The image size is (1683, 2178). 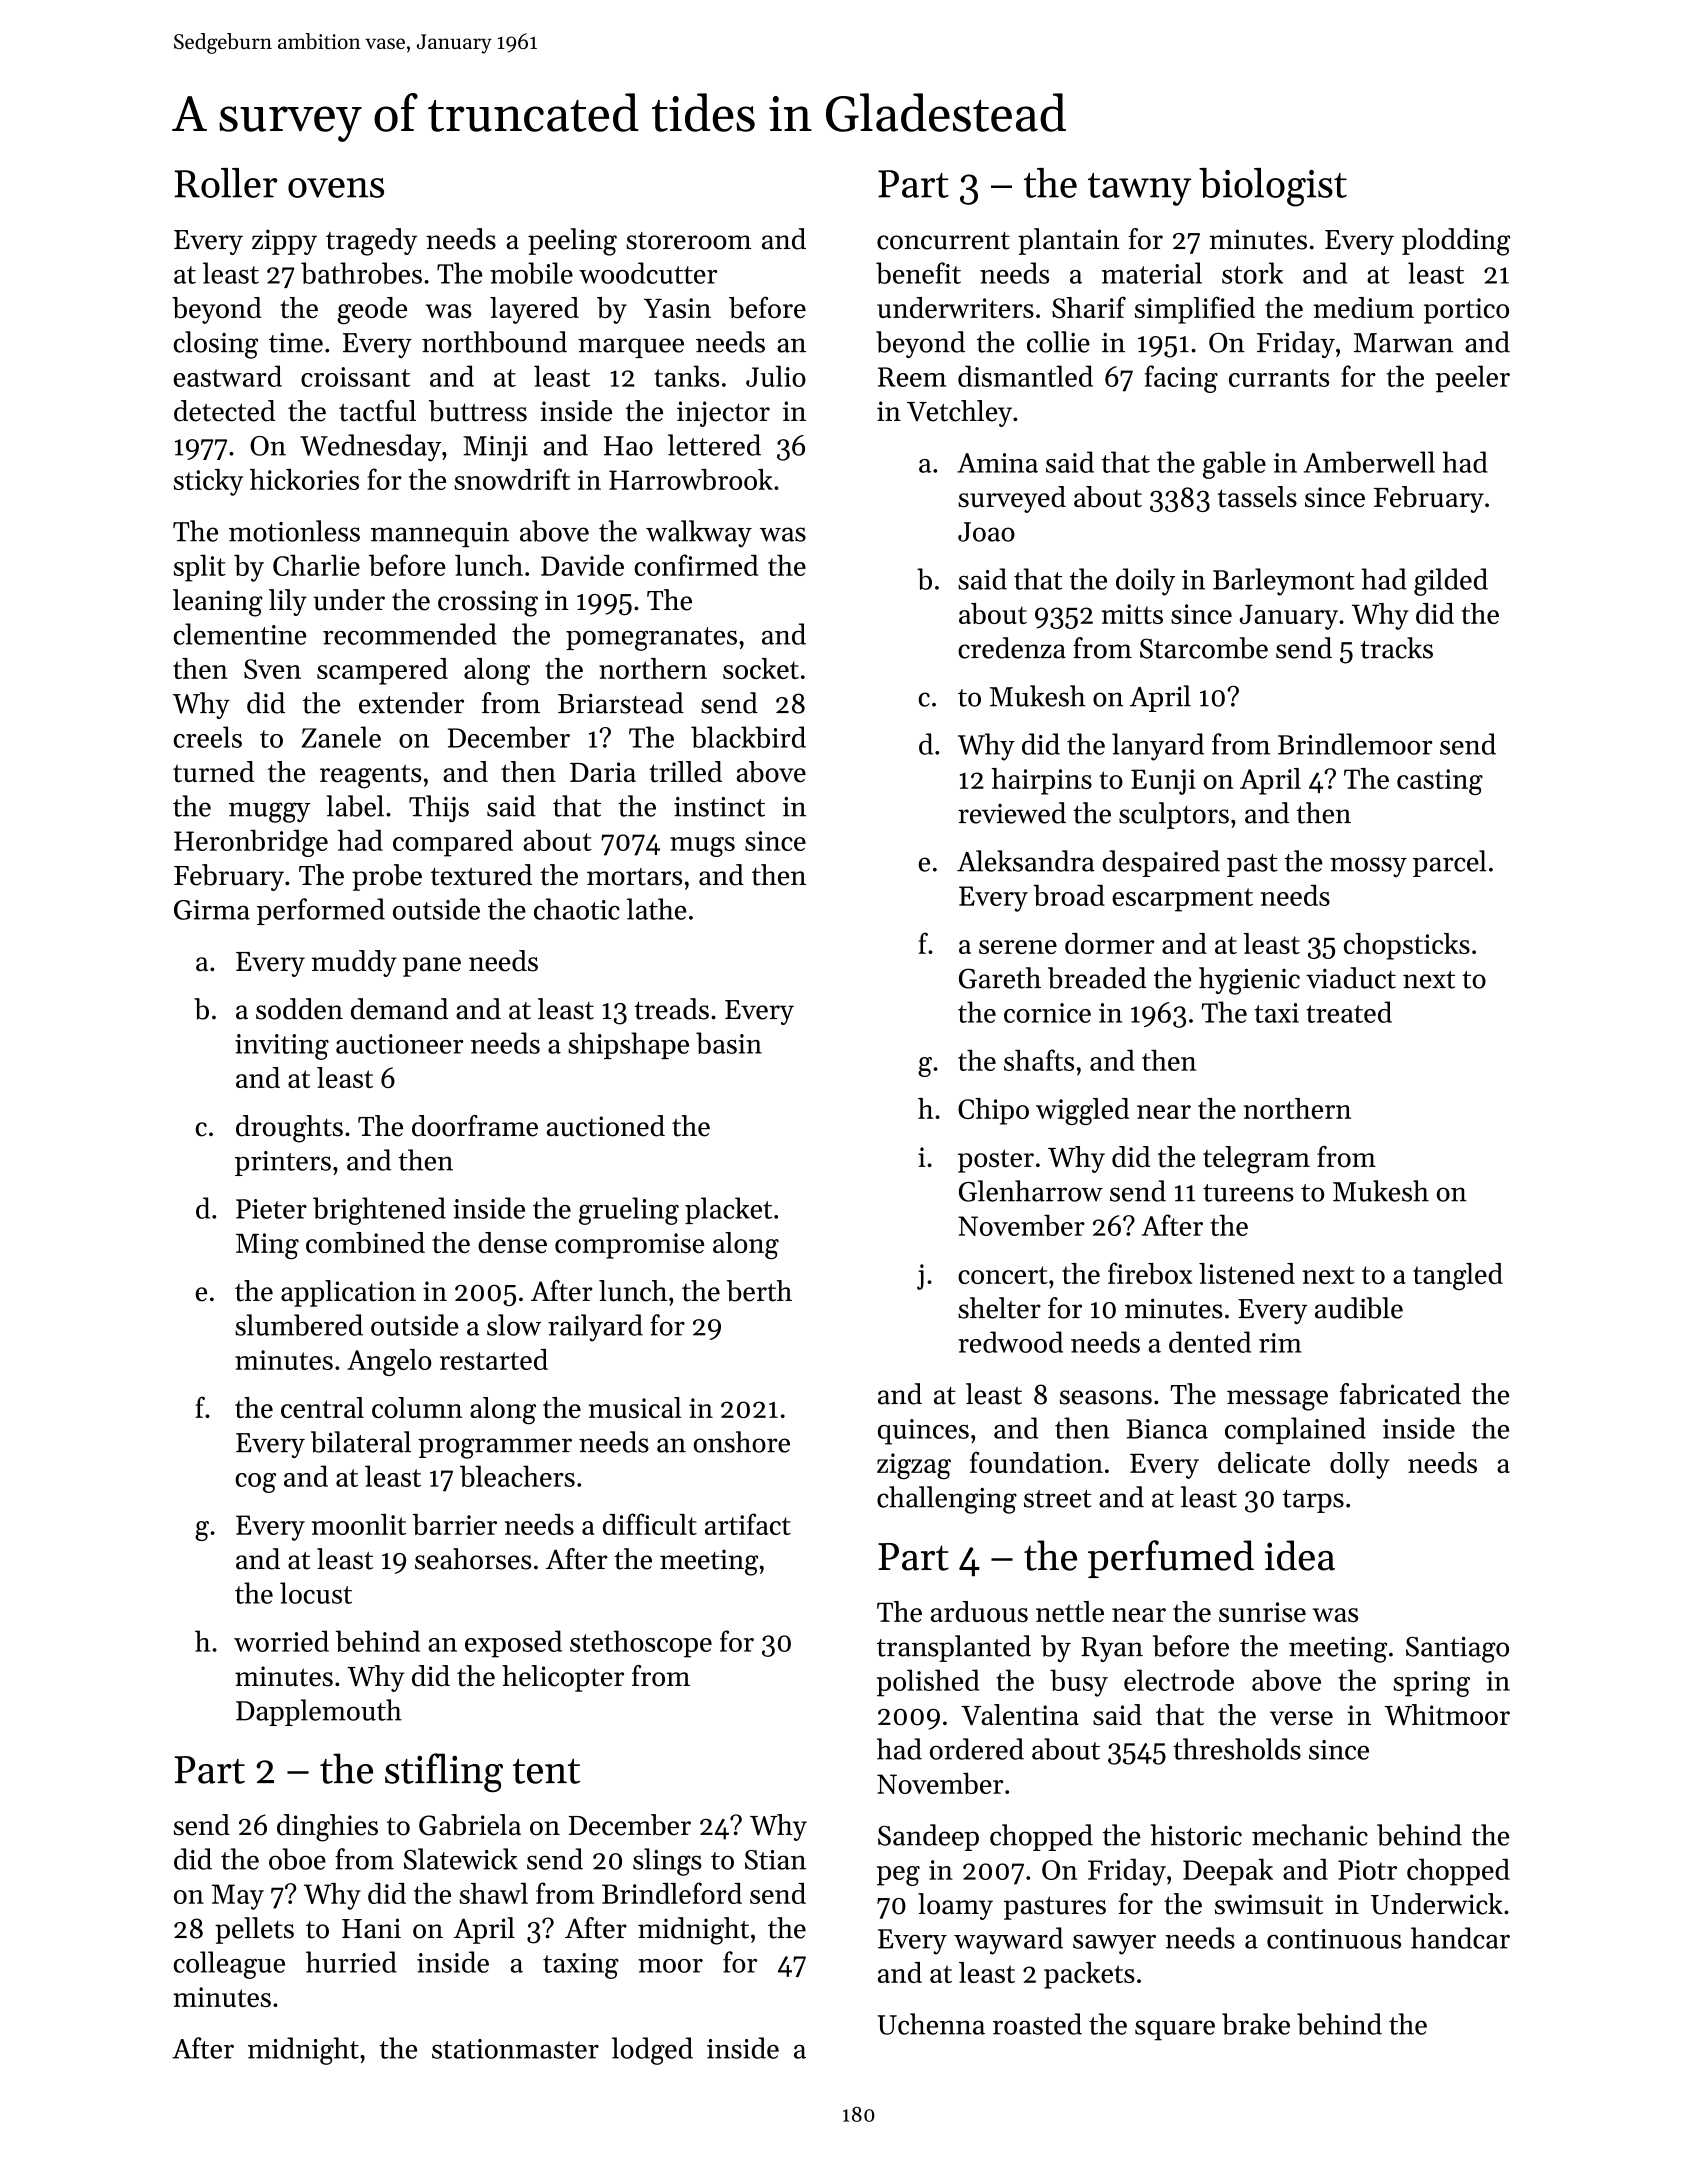 I want to click on quinces, so click(x=923, y=1432).
